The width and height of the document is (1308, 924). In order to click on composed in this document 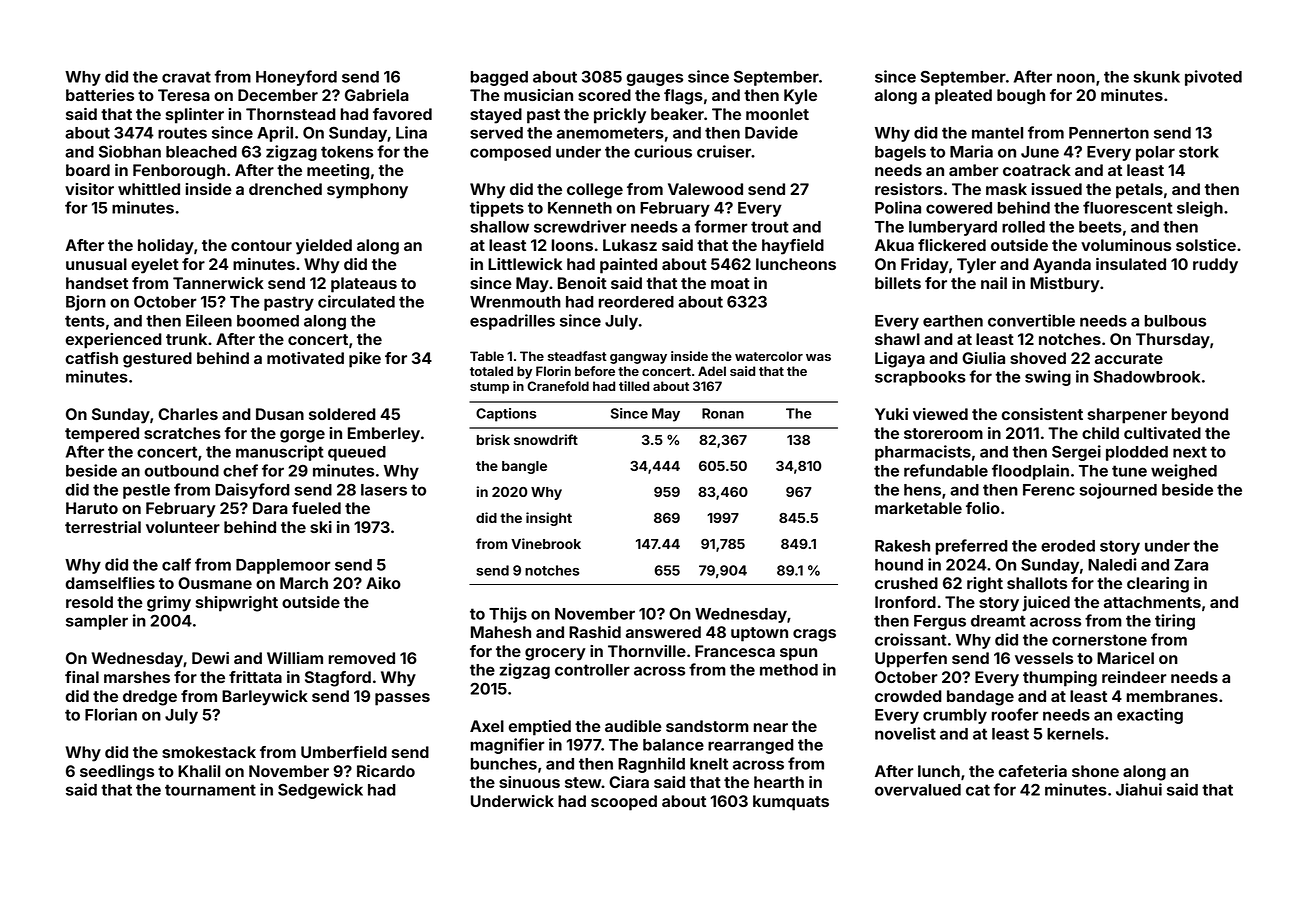, I will do `click(510, 153)`.
